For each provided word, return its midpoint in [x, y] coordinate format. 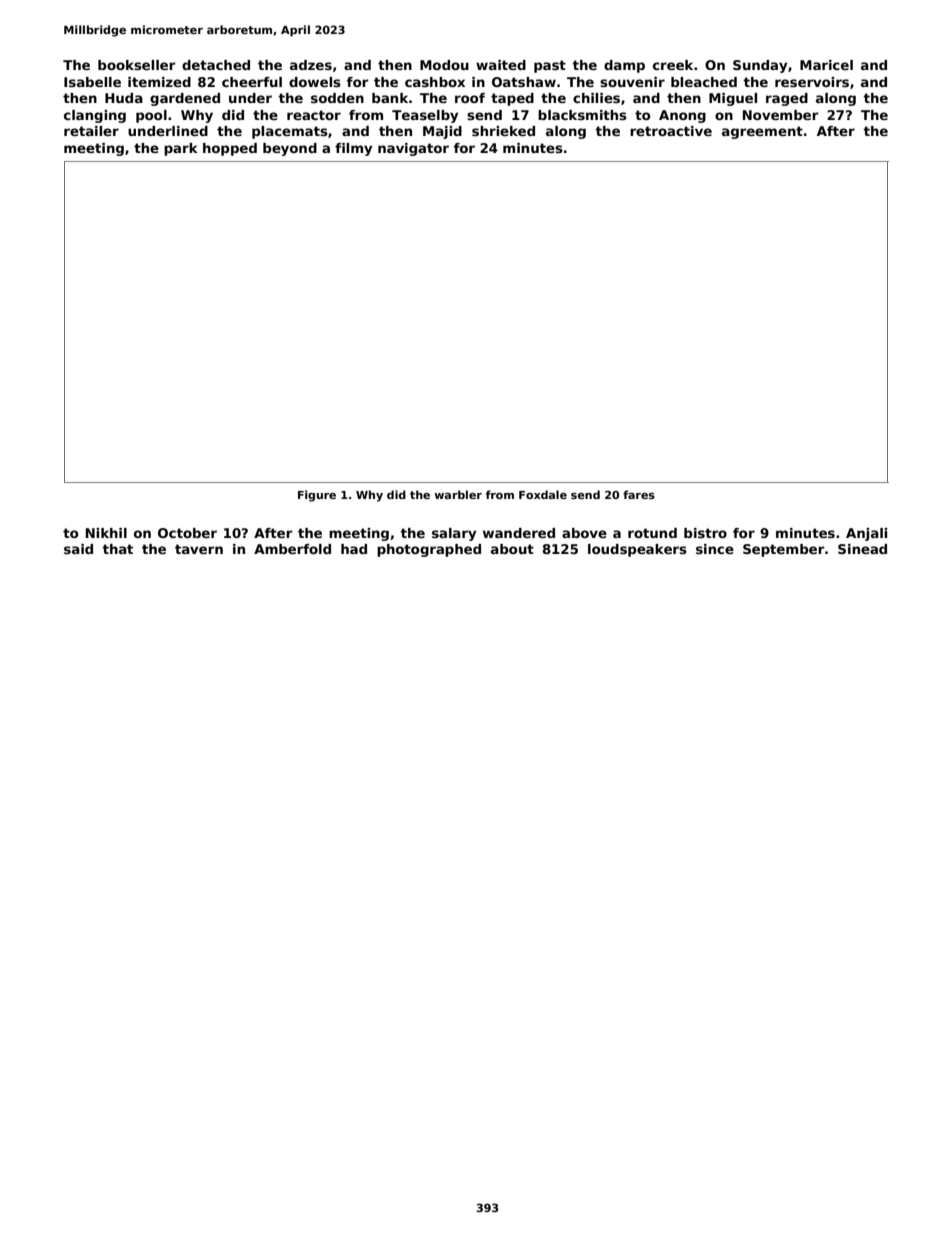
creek [673, 65]
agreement [762, 132]
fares [639, 494]
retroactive [671, 131]
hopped [230, 149]
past [550, 66]
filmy [353, 149]
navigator [413, 149]
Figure [317, 496]
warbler [458, 494]
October [187, 533]
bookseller [136, 65]
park [181, 149]
